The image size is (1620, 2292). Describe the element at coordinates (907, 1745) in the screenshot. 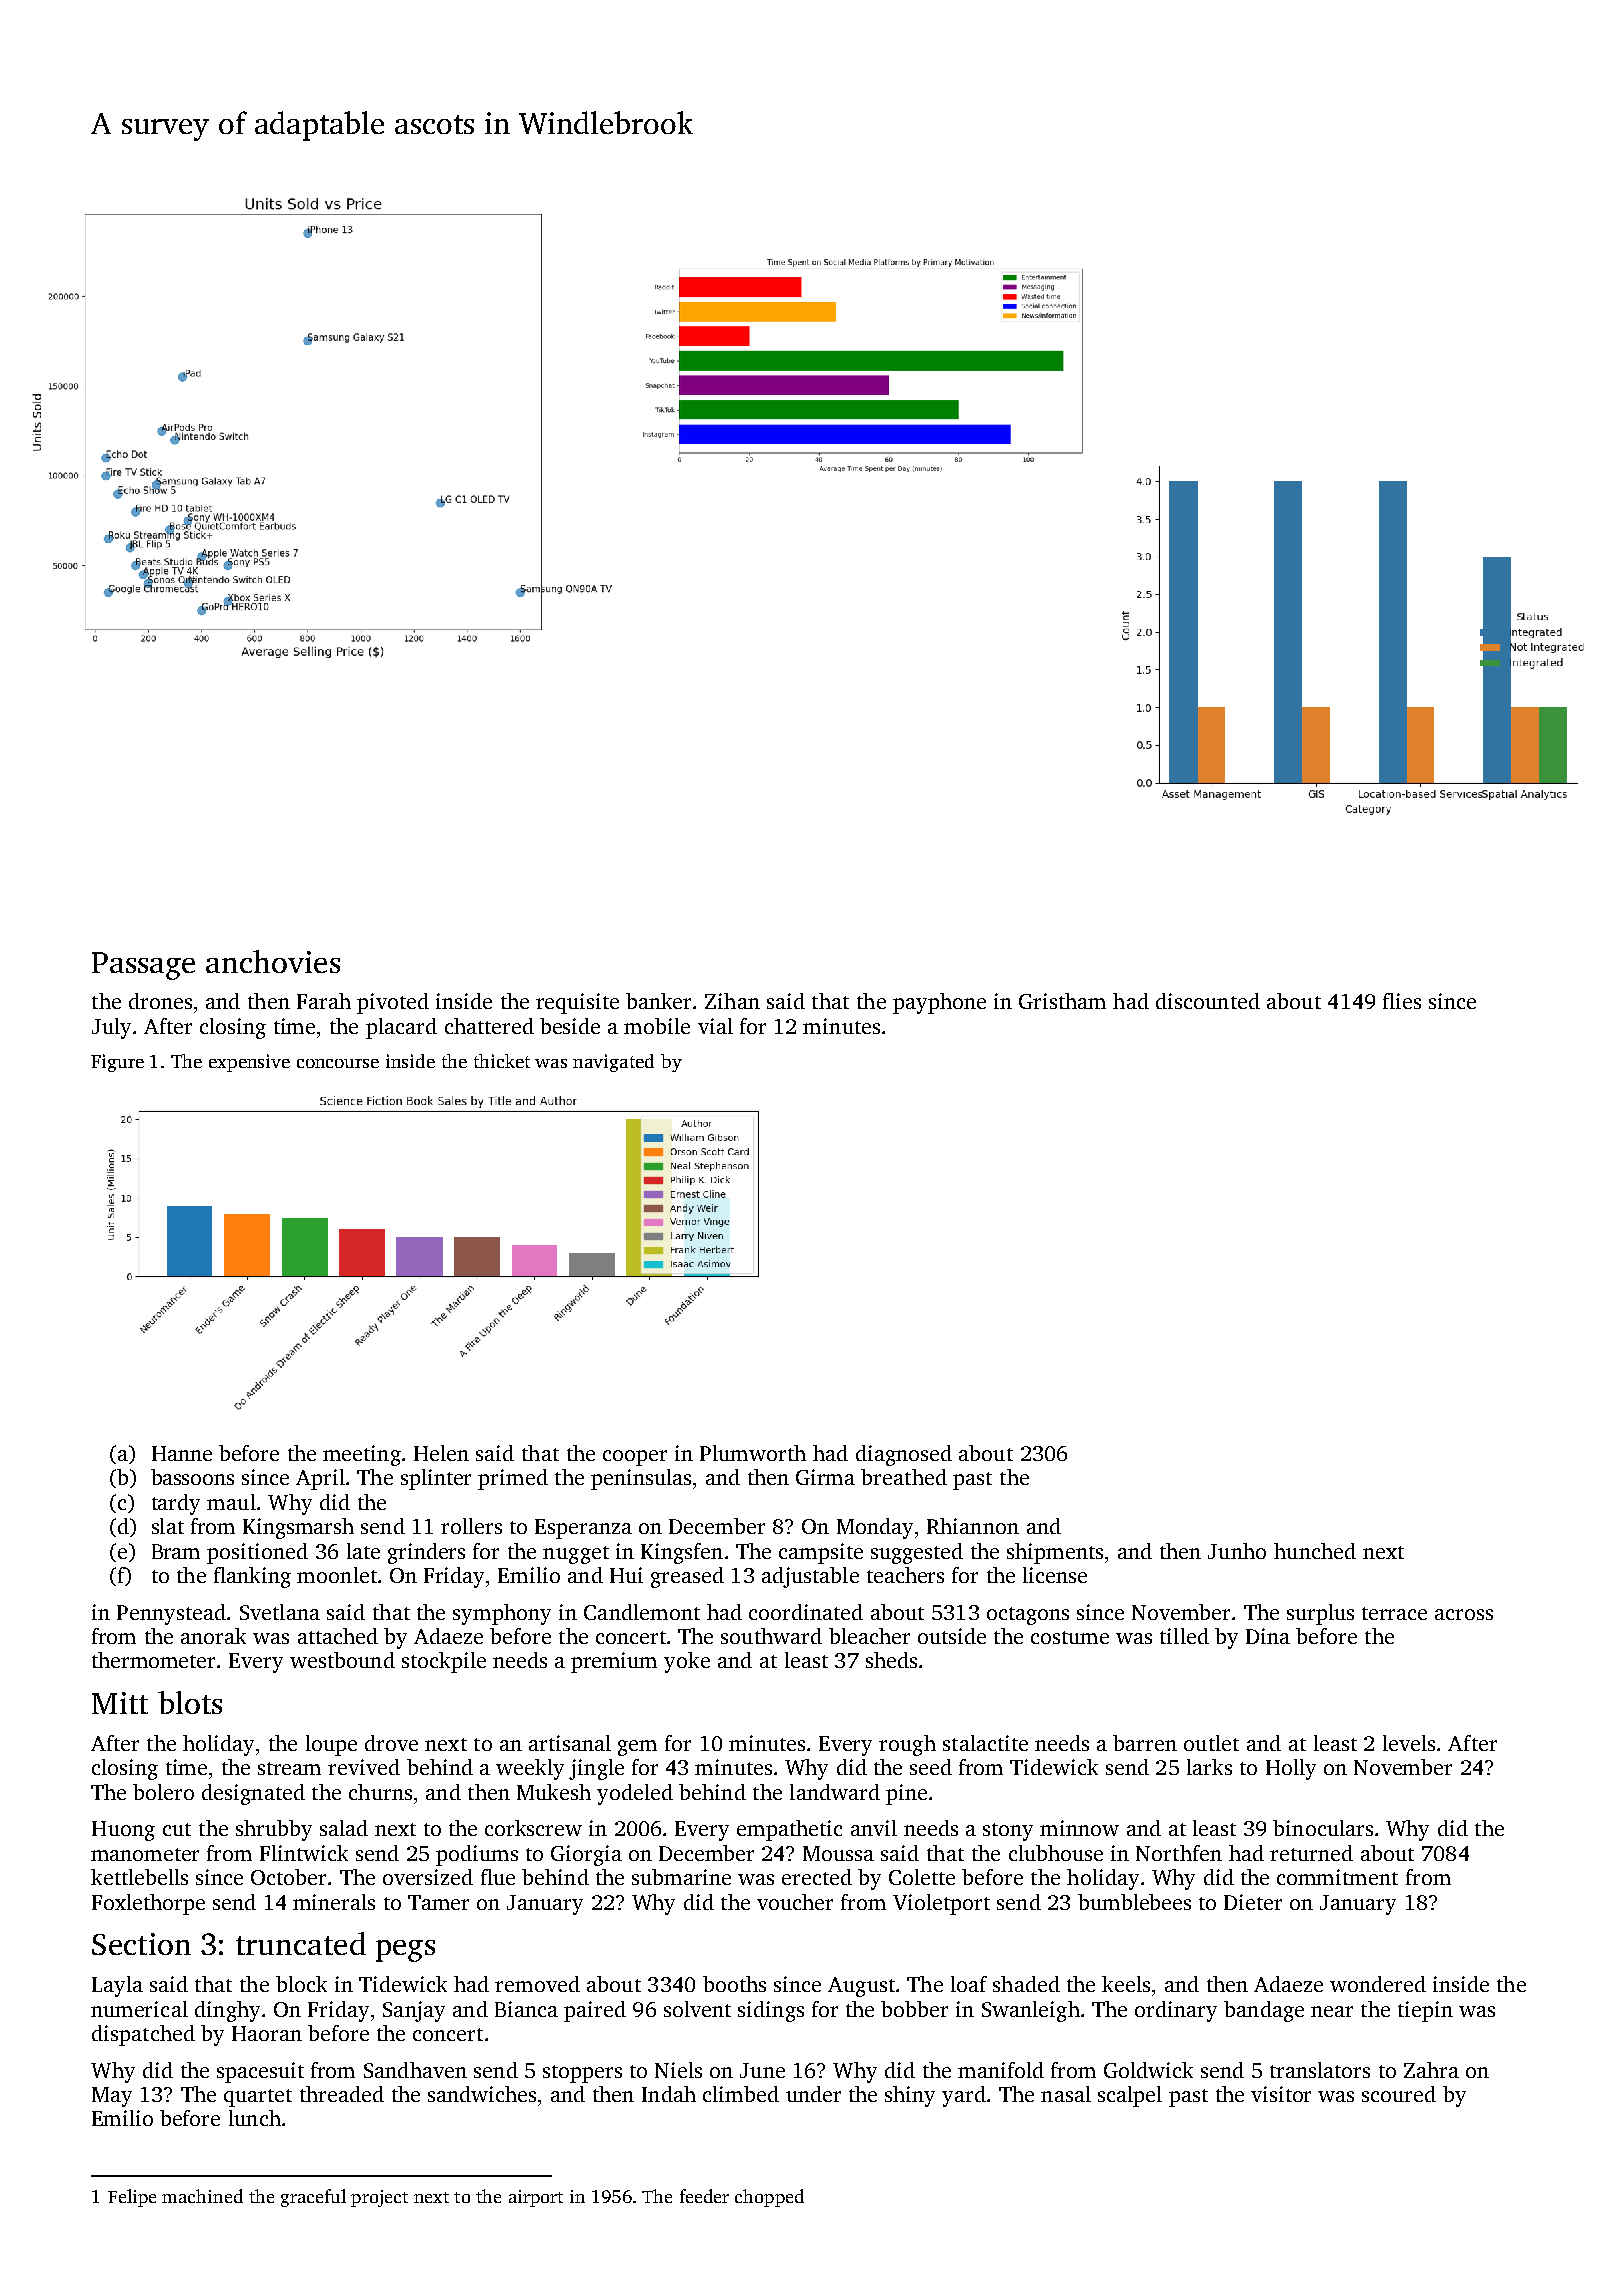

I see `rough` at that location.
